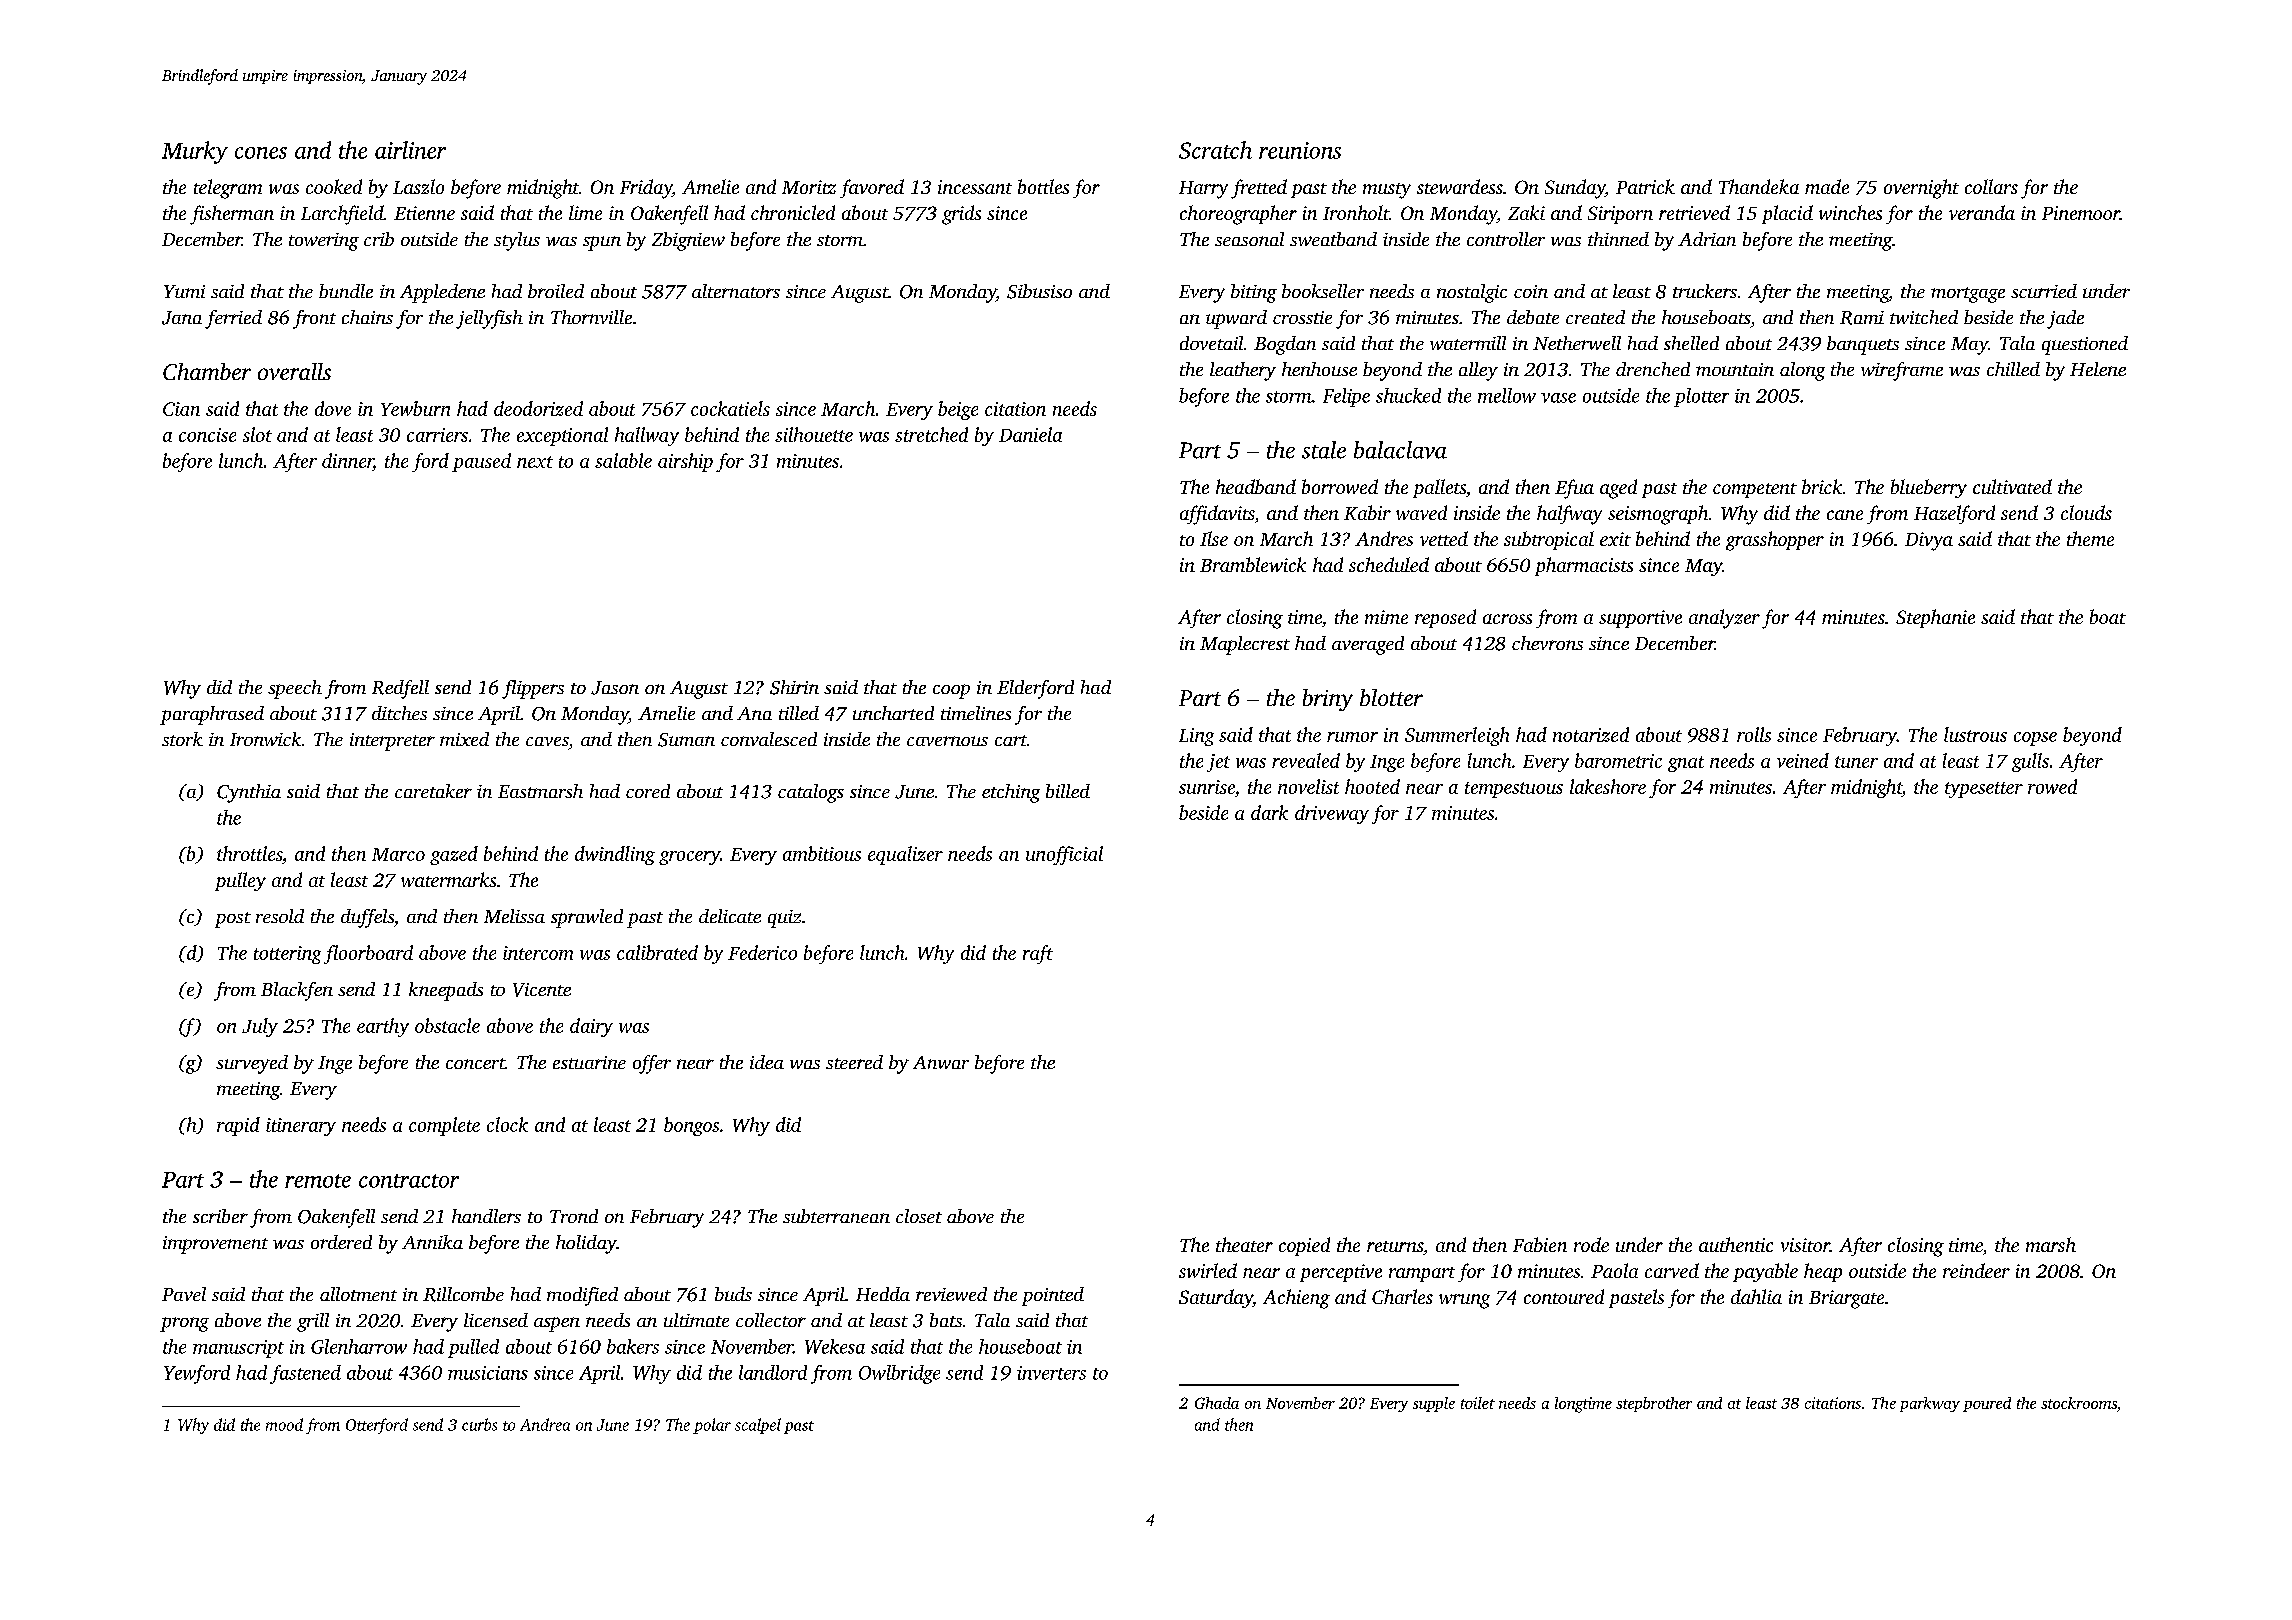  I want to click on Chamber, so click(207, 371).
